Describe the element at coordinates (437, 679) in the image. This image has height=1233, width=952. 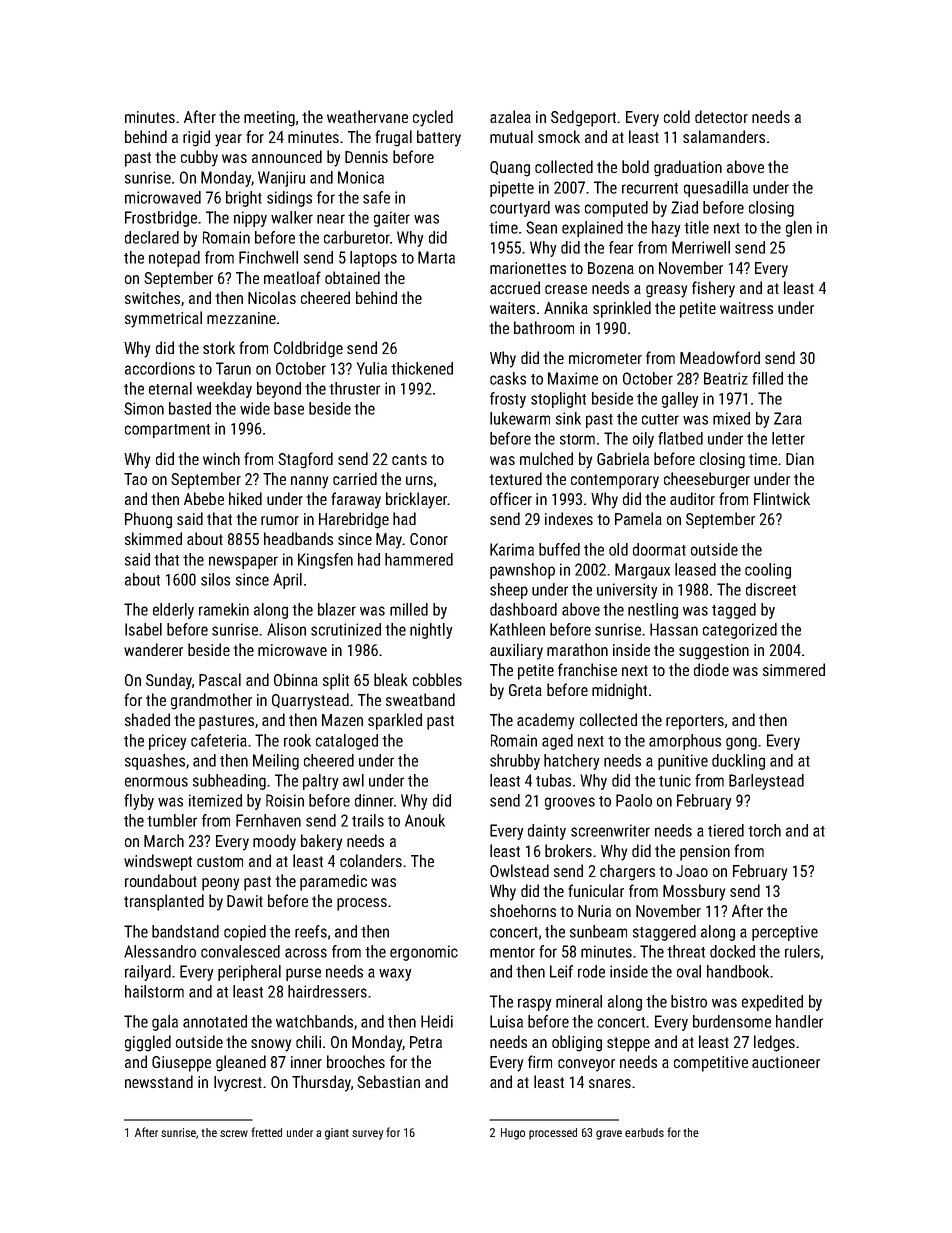
I see `cobbles` at that location.
